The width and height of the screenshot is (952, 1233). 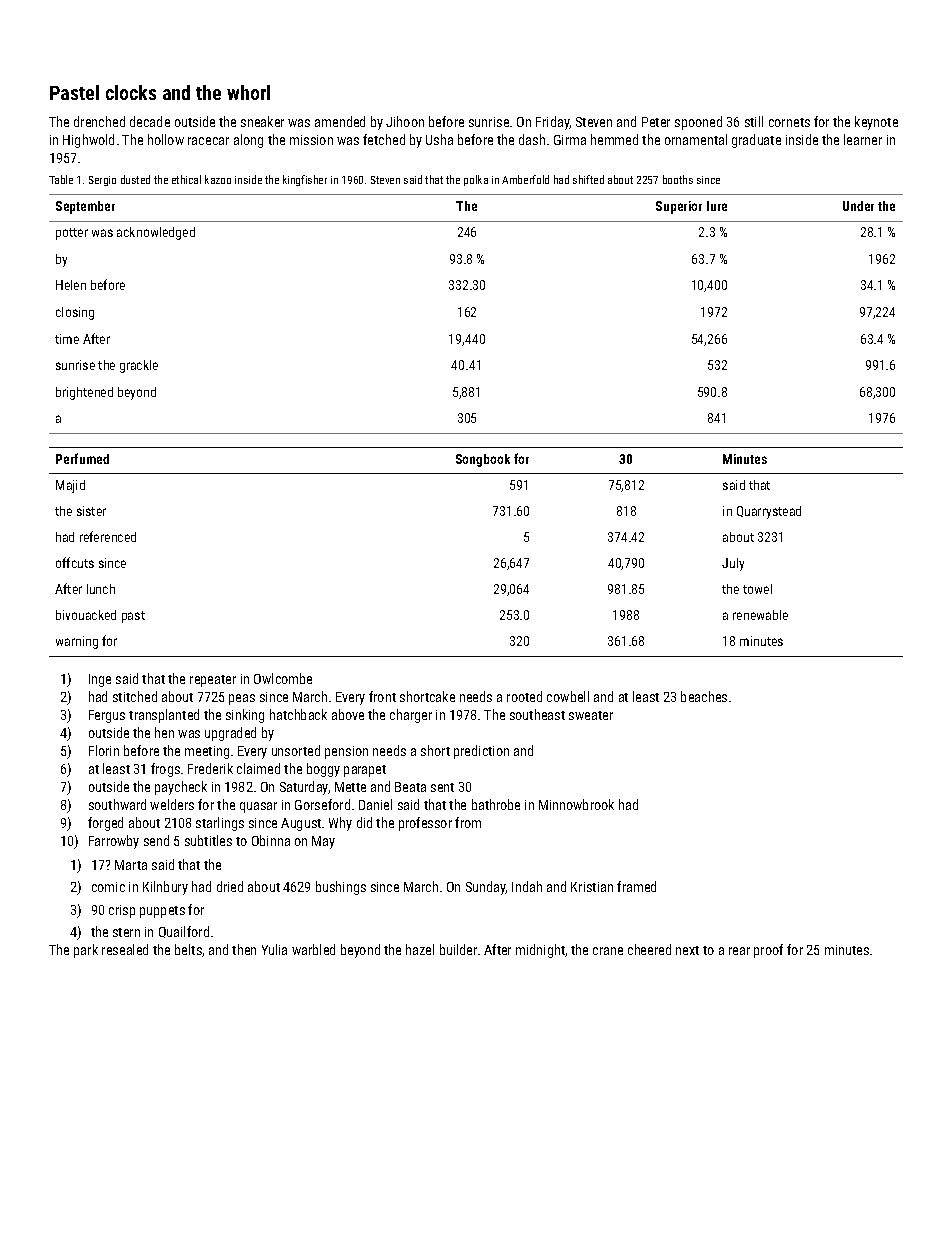 What do you see at coordinates (382, 696) in the screenshot?
I see `front` at bounding box center [382, 696].
